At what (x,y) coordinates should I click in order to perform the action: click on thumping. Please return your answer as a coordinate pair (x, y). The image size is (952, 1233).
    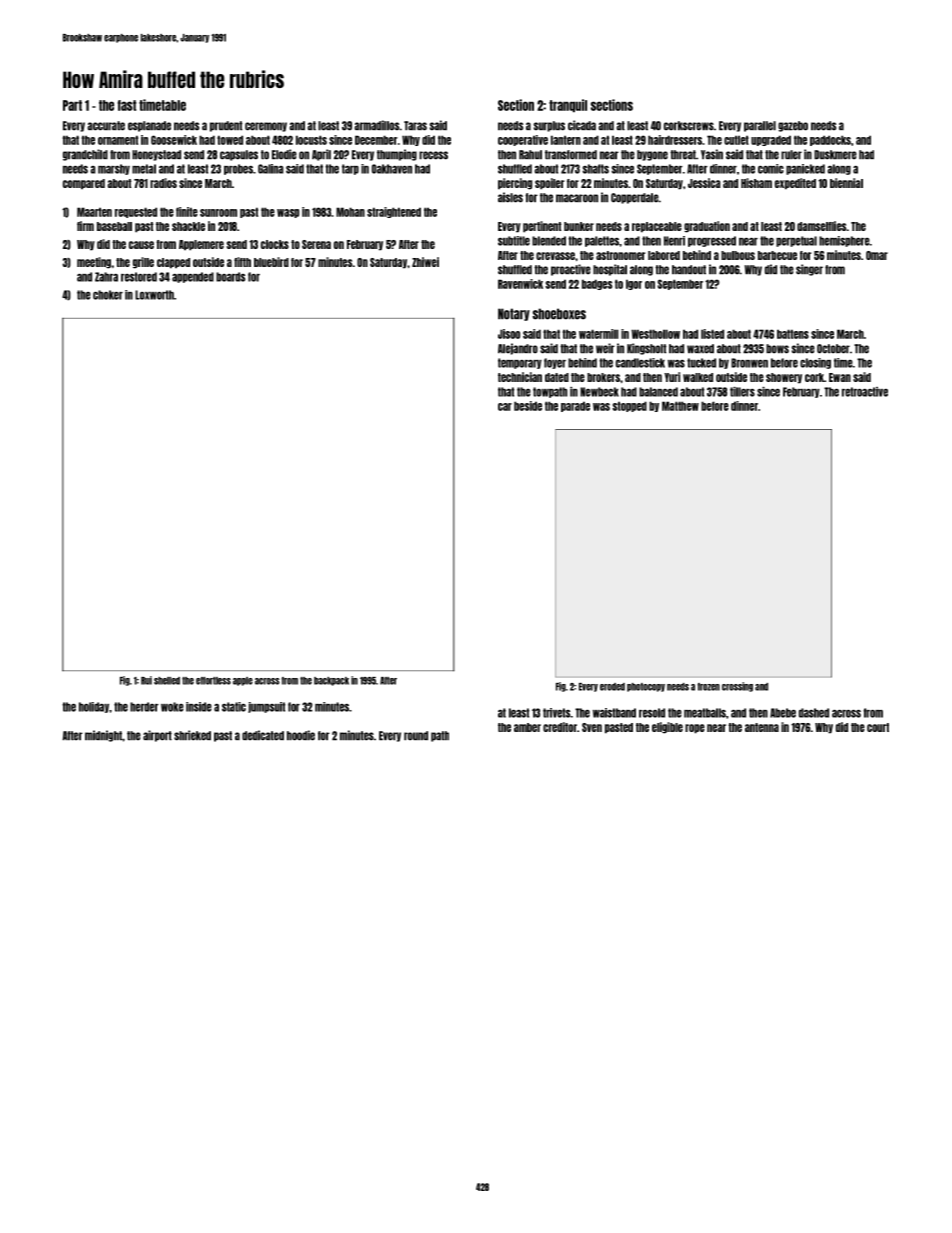
    Looking at the image, I should click on (397, 155).
